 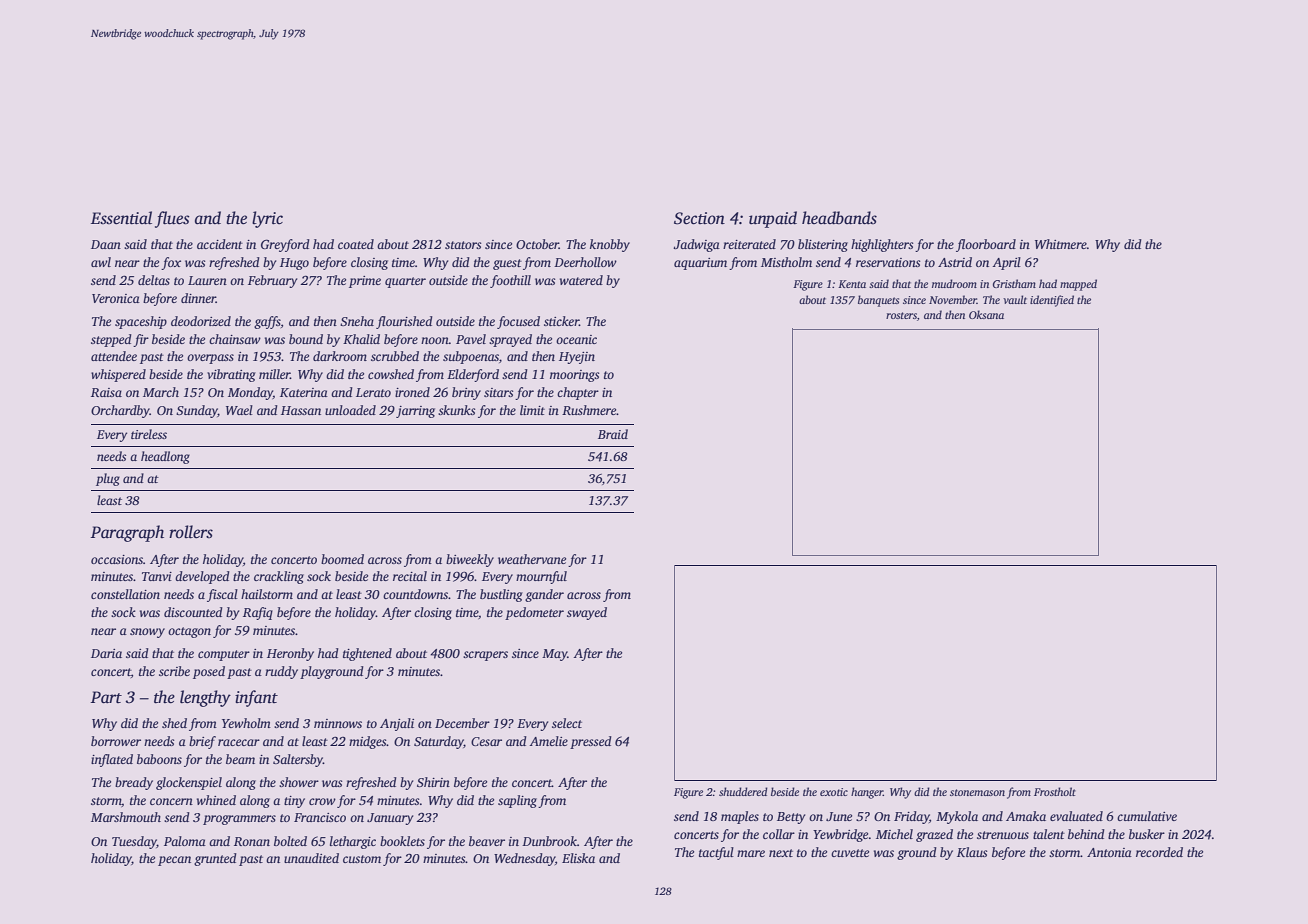 I want to click on Oksana, so click(x=986, y=314).
